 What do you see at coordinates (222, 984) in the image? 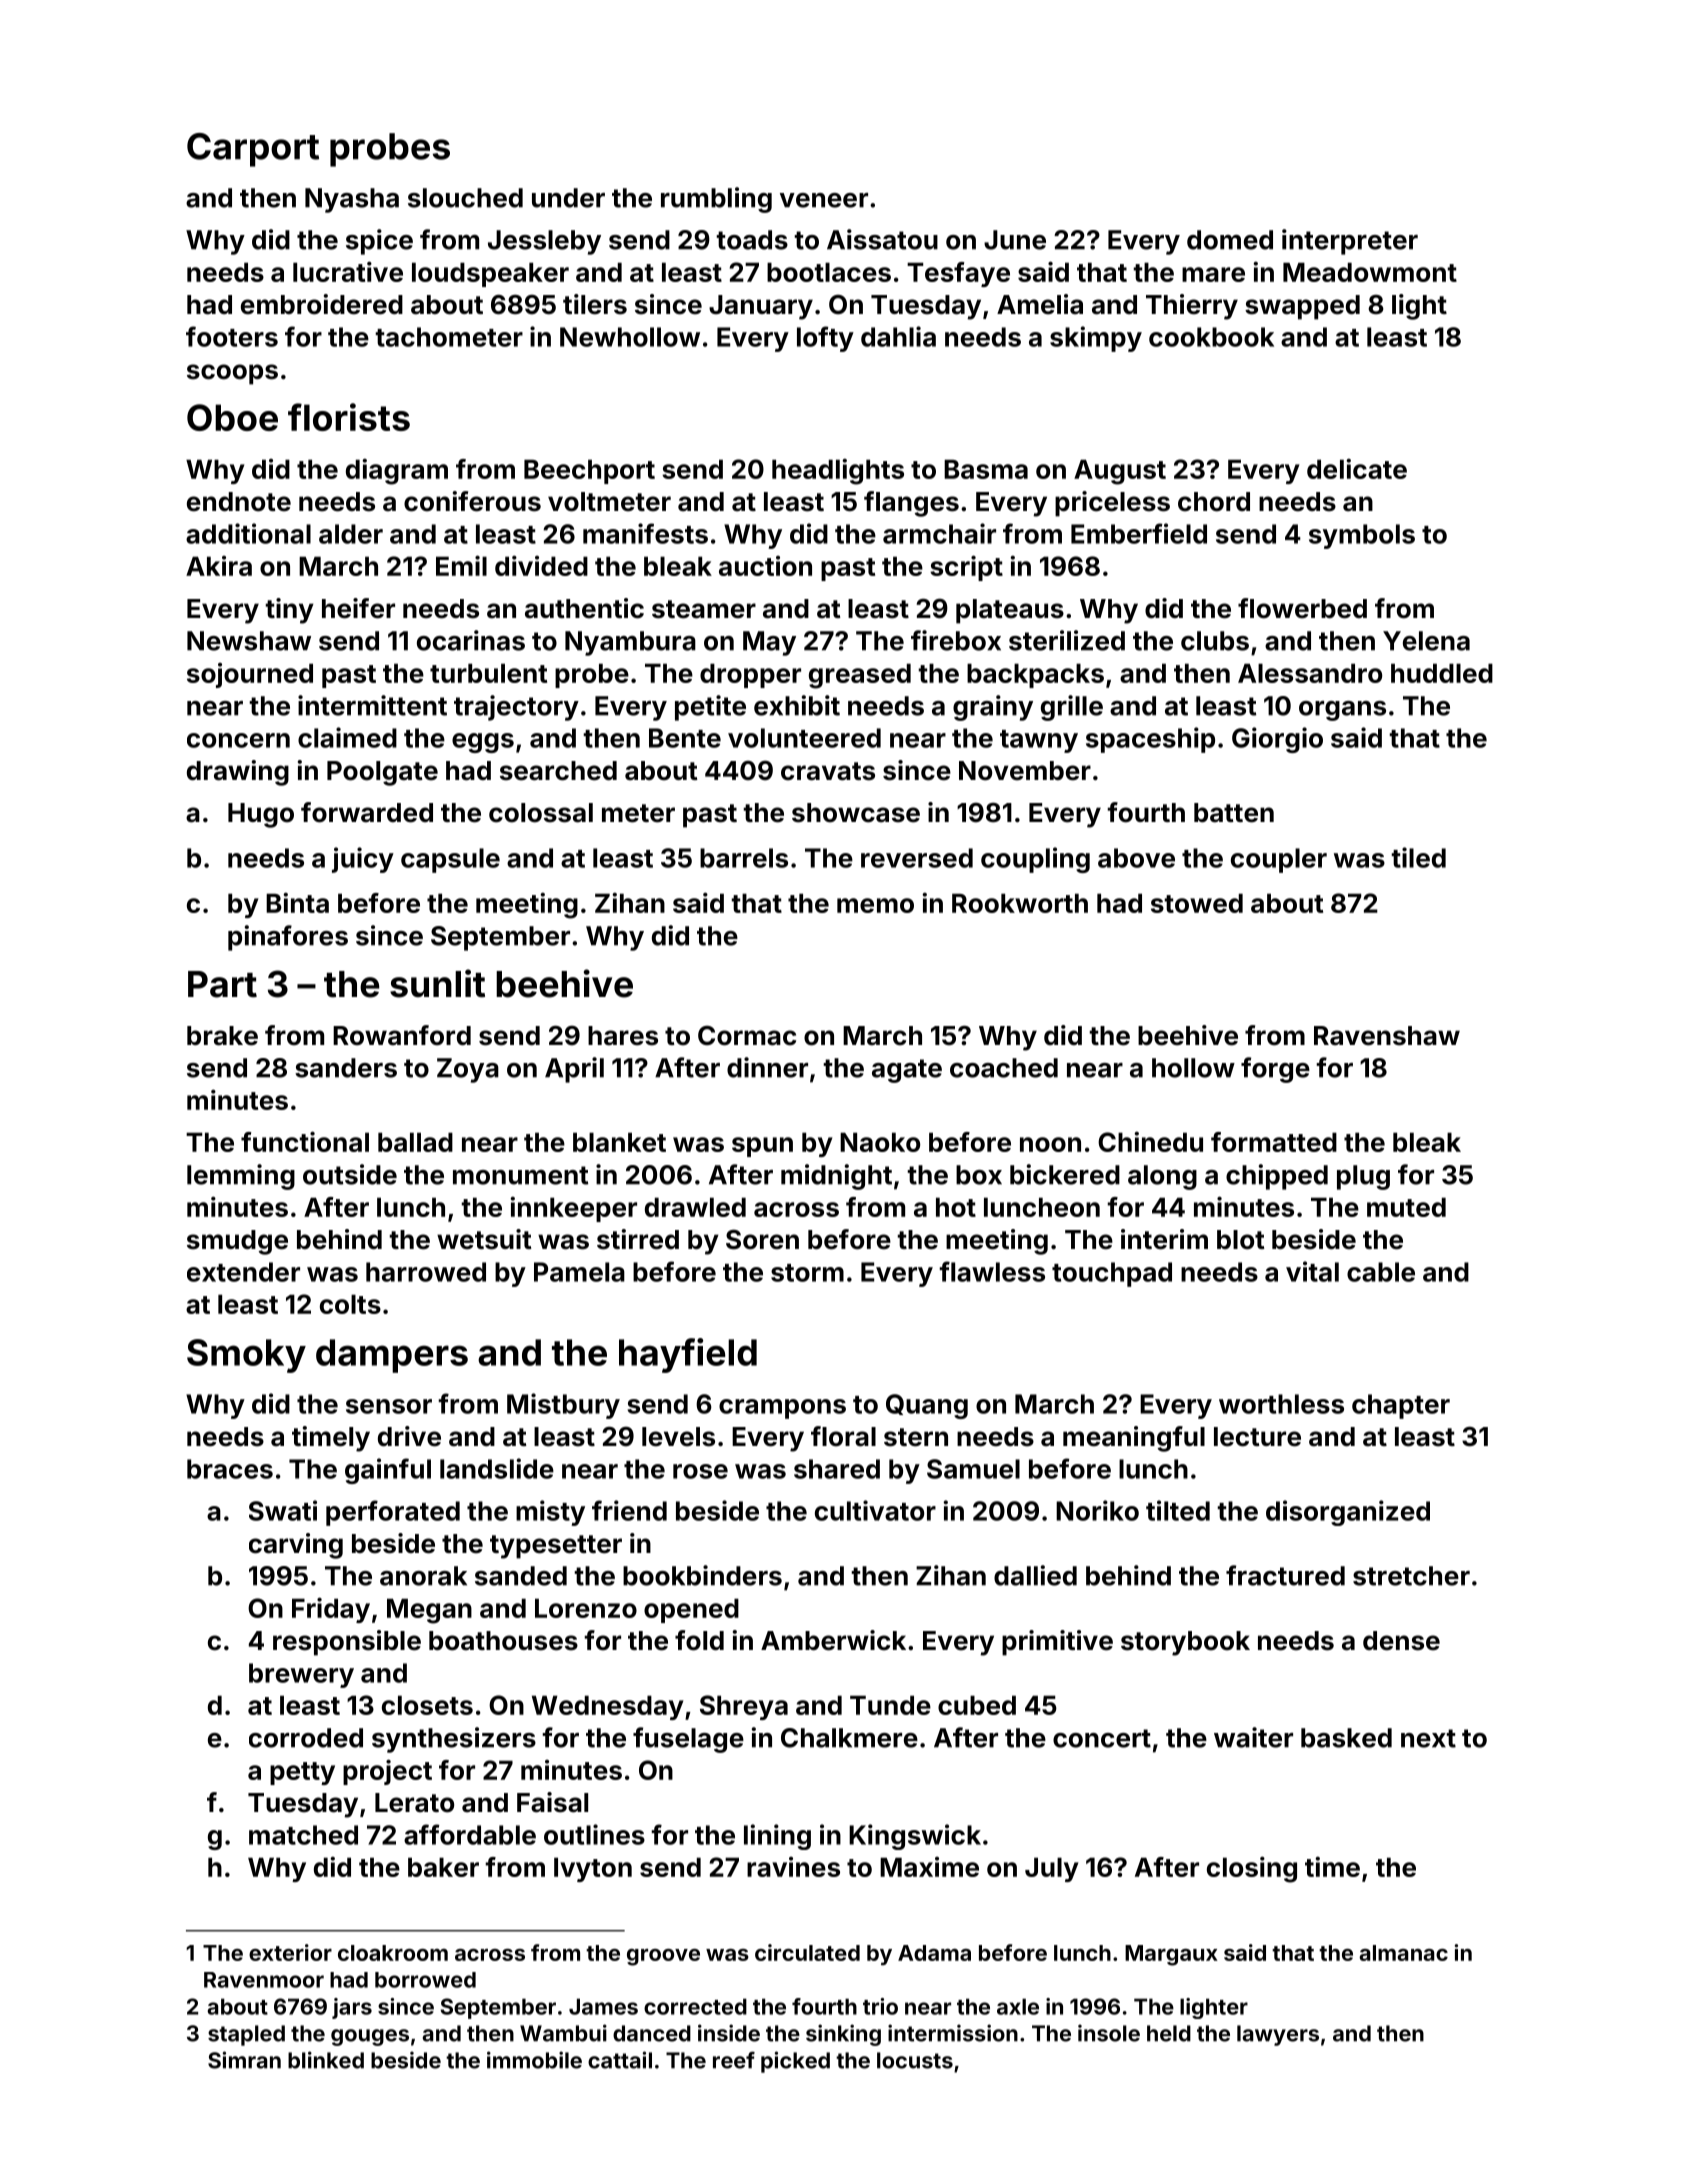
I see `Part` at bounding box center [222, 984].
